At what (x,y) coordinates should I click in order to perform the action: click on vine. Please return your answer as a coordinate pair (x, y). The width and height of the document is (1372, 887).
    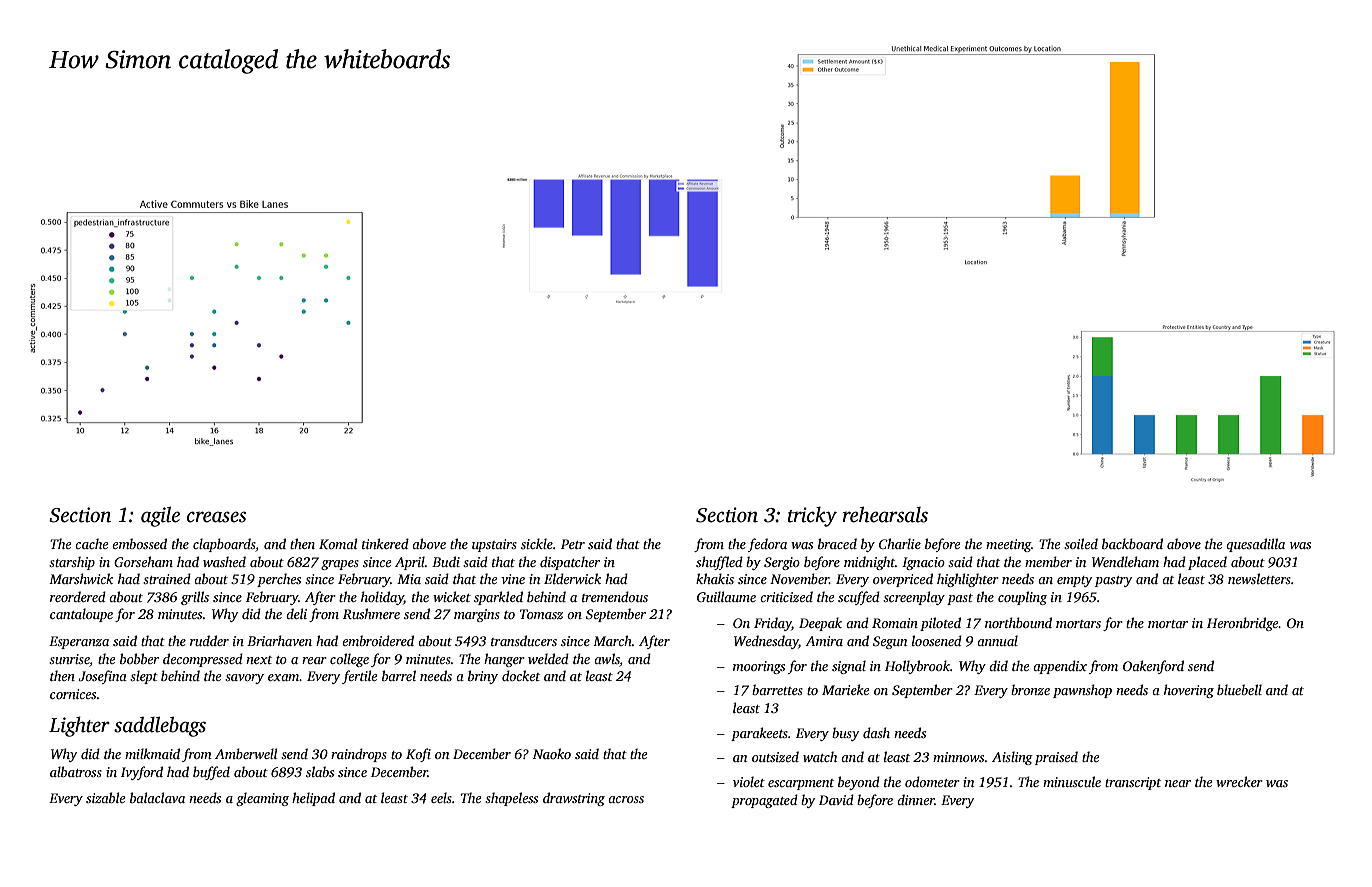
    Looking at the image, I should click on (513, 579).
